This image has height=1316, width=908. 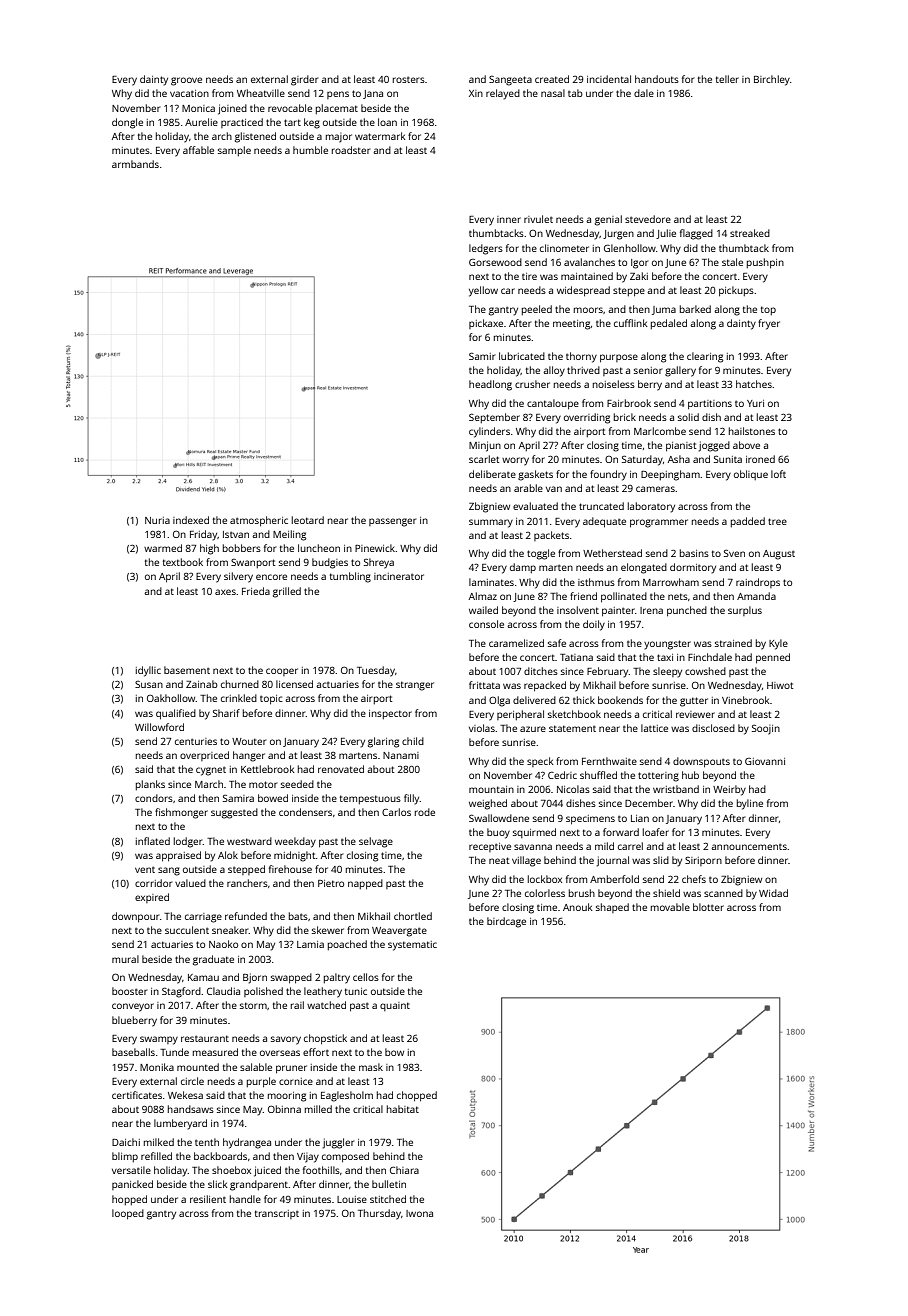 What do you see at coordinates (495, 262) in the image?
I see `Gorsewood` at bounding box center [495, 262].
